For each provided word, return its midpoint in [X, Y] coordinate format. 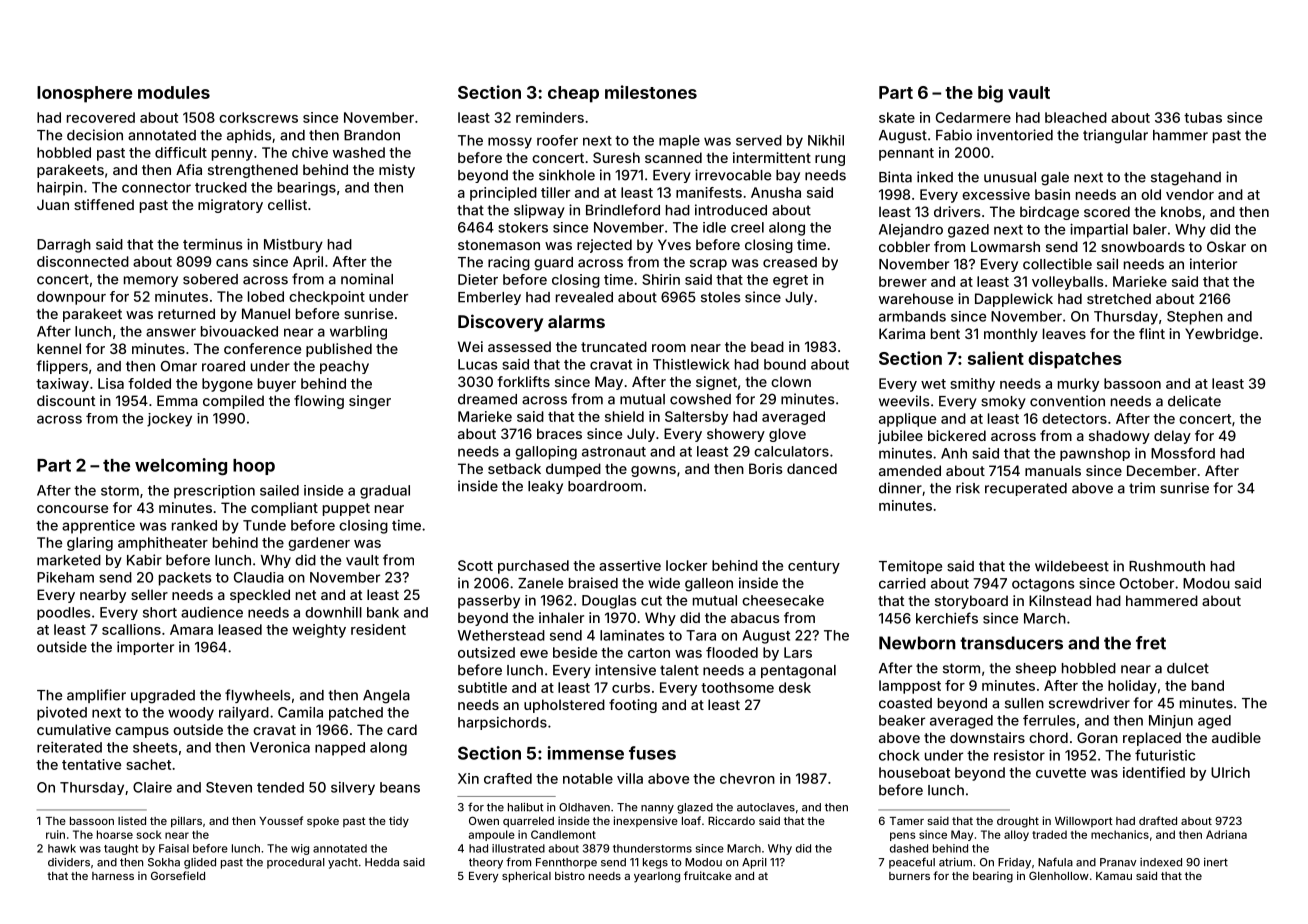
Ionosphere [84, 94]
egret [790, 281]
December [1161, 470]
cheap [573, 94]
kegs [655, 863]
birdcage [1049, 213]
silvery [353, 788]
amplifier [96, 696]
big [990, 94]
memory [151, 281]
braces [559, 433]
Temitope [910, 567]
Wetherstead [501, 635]
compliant [284, 509]
